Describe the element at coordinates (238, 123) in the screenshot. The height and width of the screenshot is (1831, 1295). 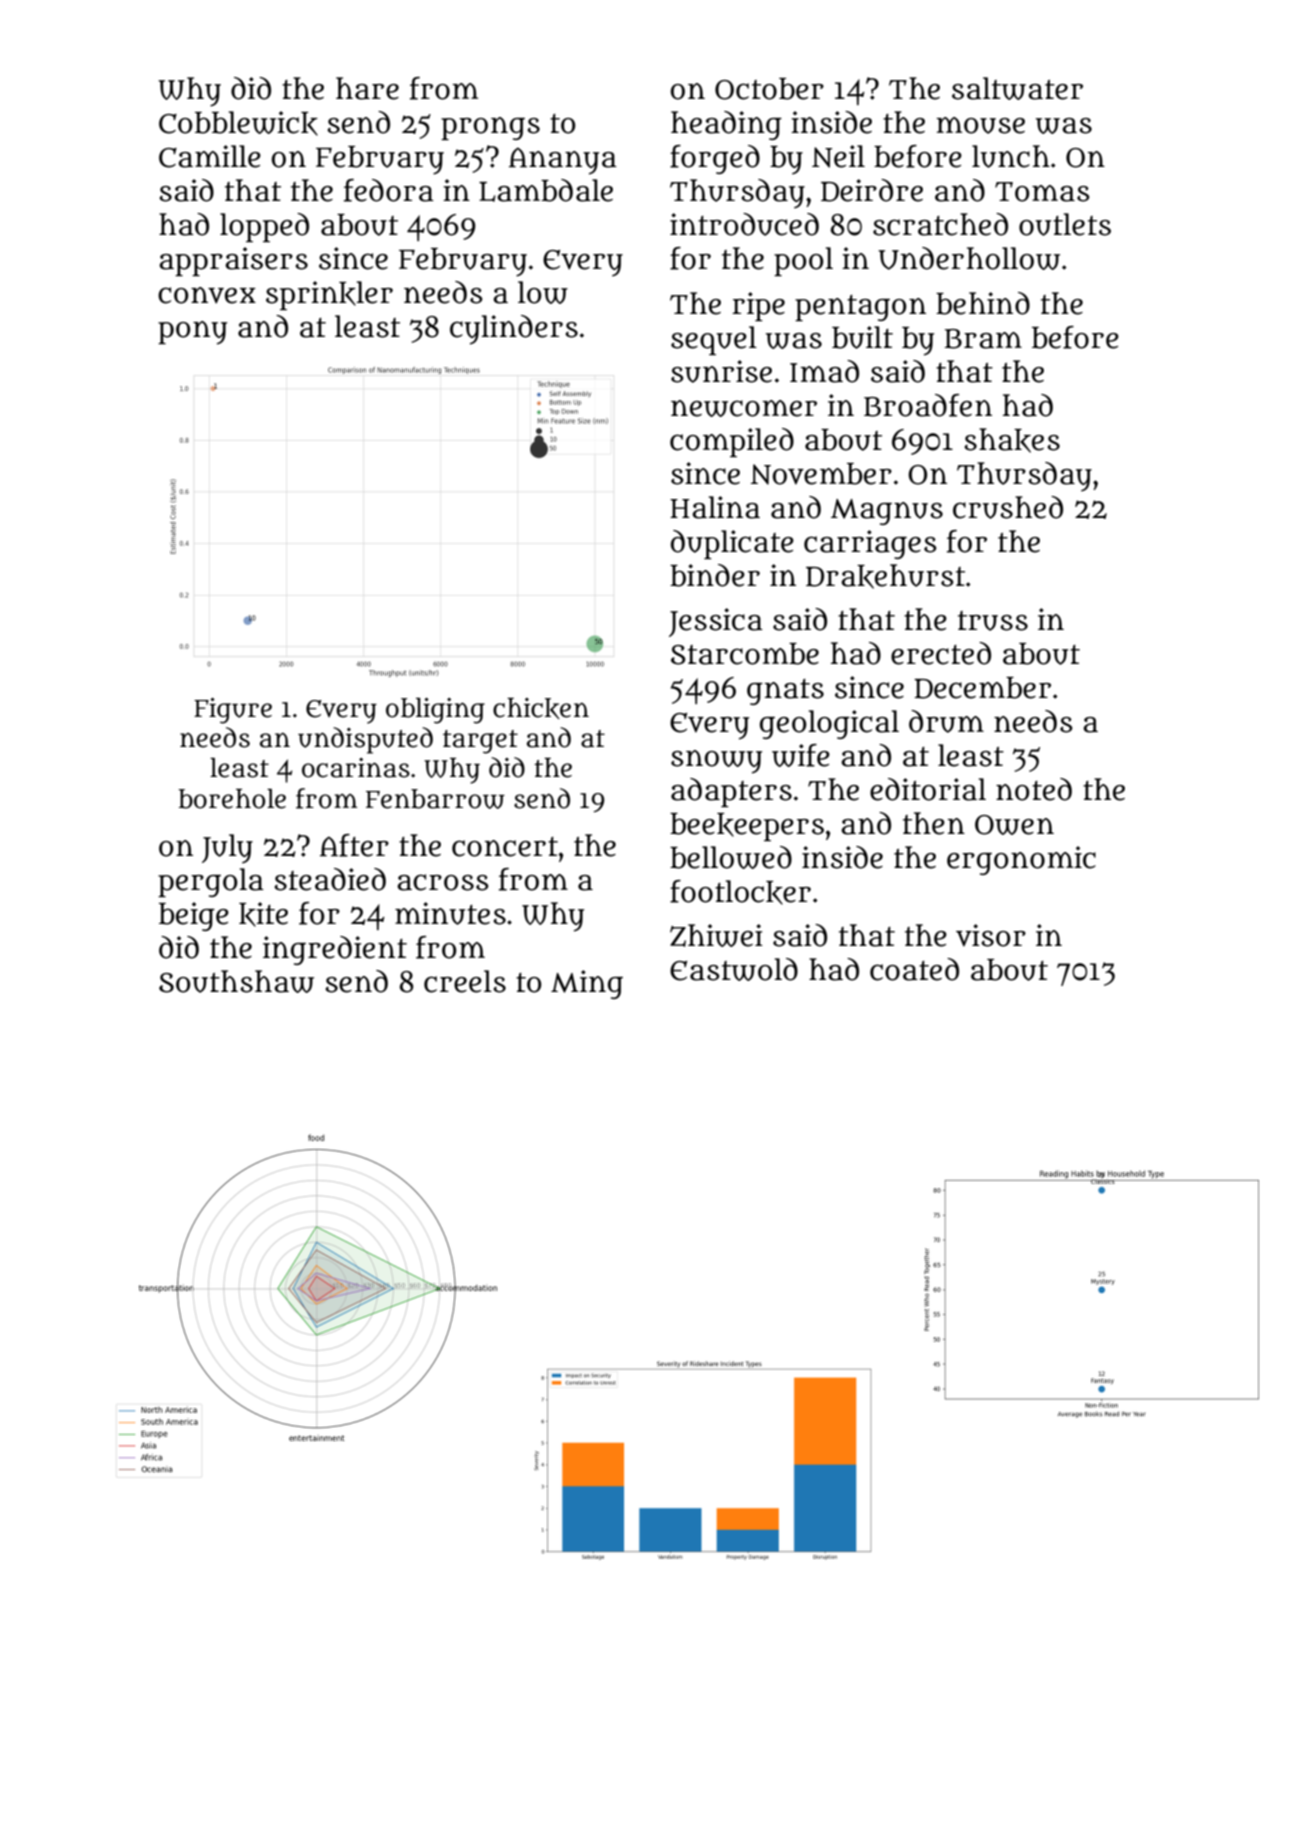
I see `Cobblewick` at that location.
